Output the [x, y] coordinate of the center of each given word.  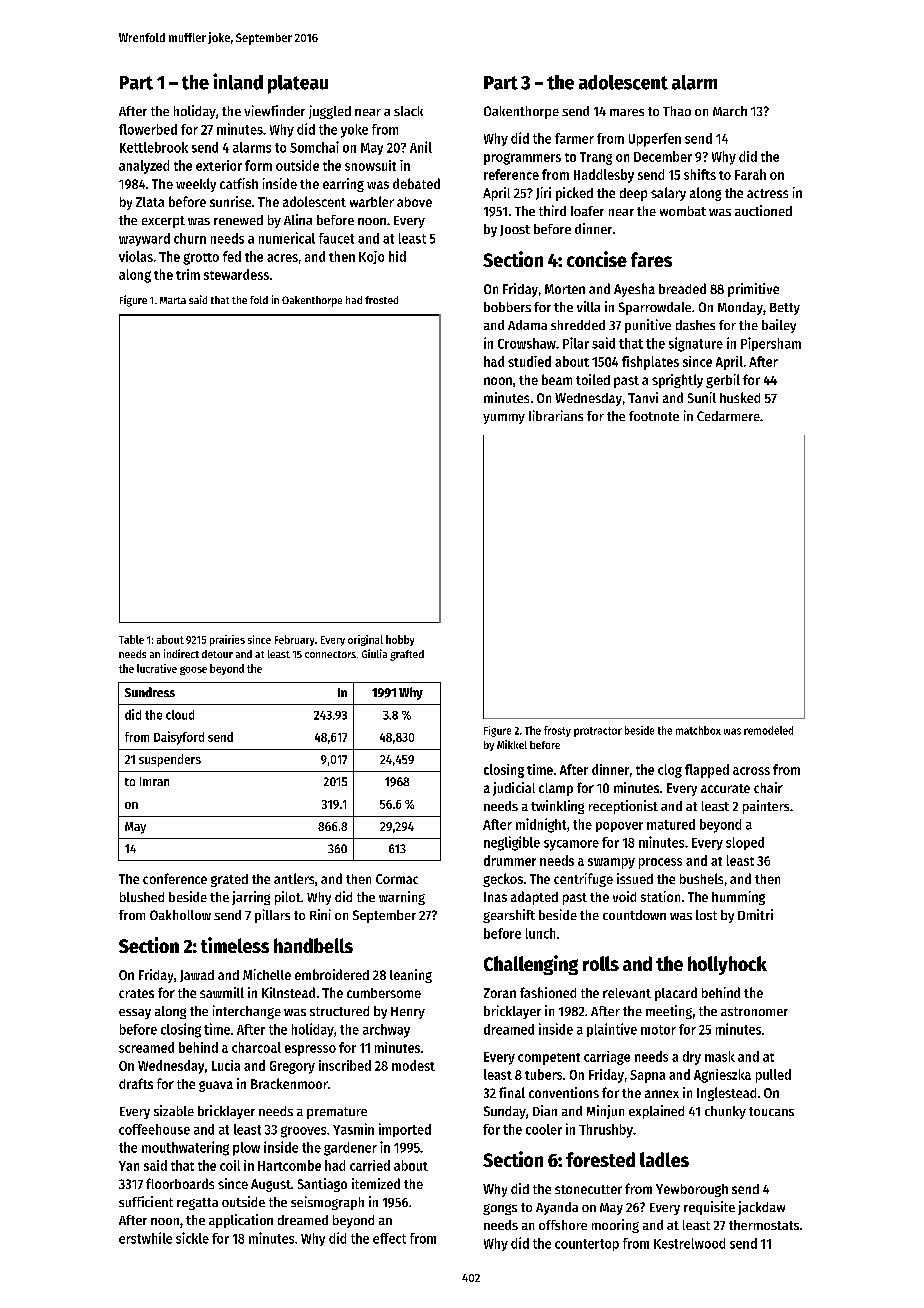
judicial [514, 789]
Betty [785, 309]
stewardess [236, 274]
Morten [565, 289]
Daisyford [179, 738]
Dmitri [755, 914]
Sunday [505, 1112]
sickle [192, 1238]
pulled [773, 1076]
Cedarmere [728, 416]
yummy [504, 419]
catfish [239, 183]
